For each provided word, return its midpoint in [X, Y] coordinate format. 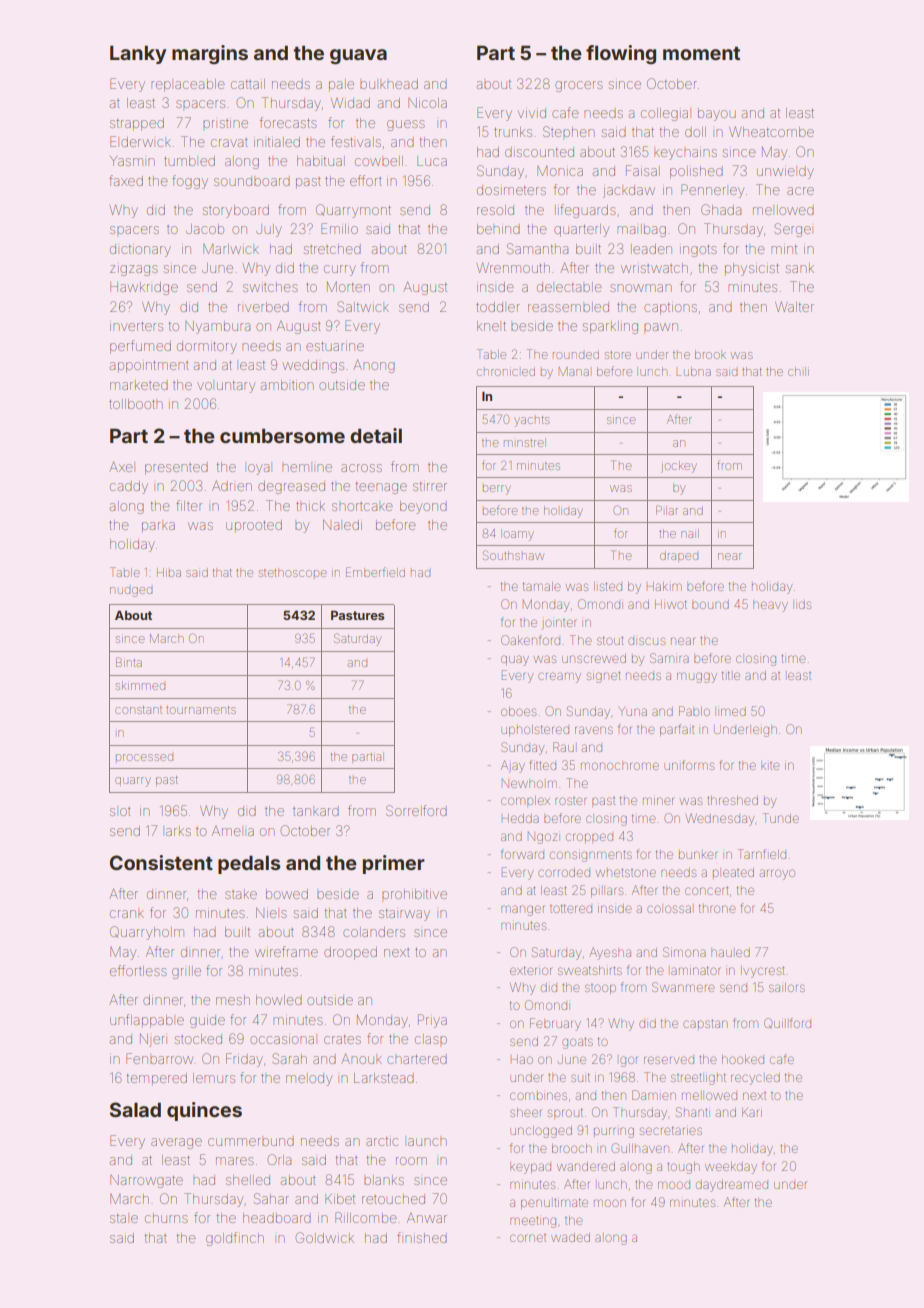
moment [701, 53]
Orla [279, 1159]
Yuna [633, 711]
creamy [559, 677]
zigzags [134, 270]
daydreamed [732, 1186]
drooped [350, 953]
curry [340, 270]
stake [241, 895]
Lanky [138, 54]
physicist [752, 269]
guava [358, 56]
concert [706, 891]
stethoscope [292, 573]
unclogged [541, 1132]
